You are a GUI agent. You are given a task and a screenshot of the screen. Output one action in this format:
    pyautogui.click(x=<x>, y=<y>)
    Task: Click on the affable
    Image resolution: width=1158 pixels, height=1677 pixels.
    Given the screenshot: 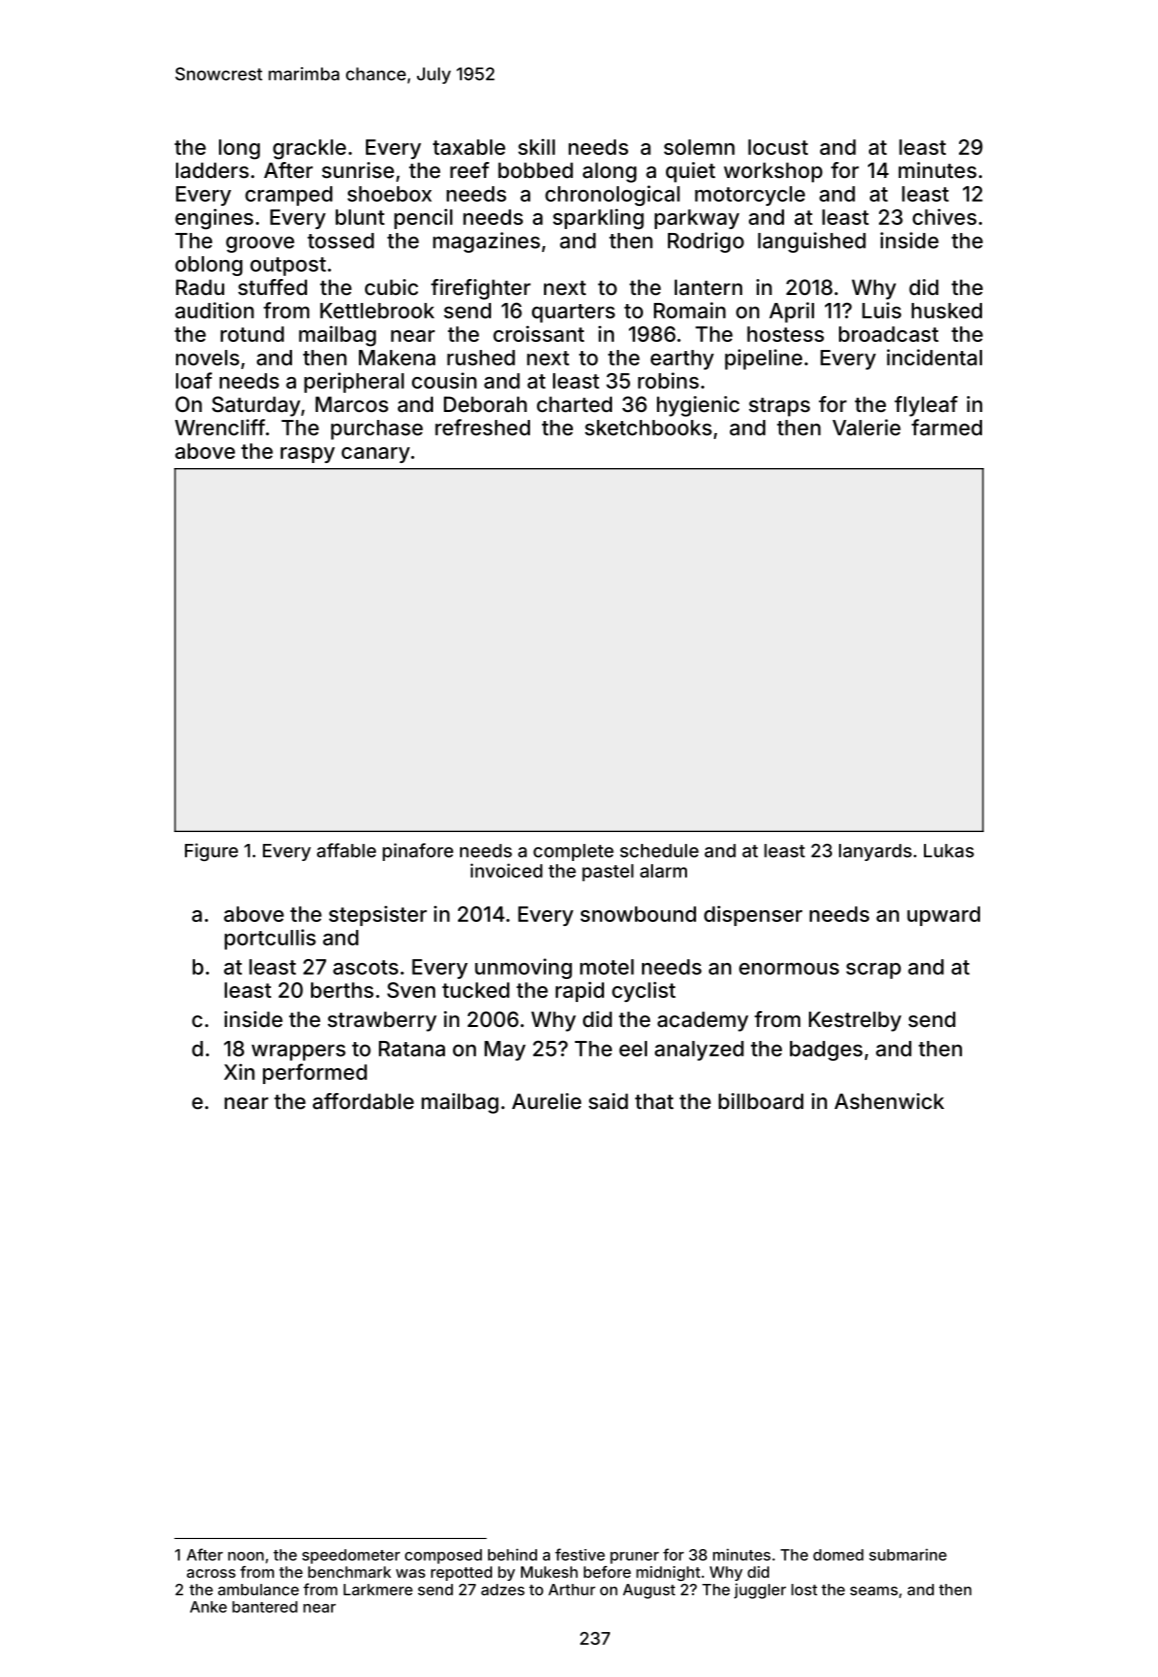 What is the action you would take?
    pyautogui.click(x=346, y=850)
